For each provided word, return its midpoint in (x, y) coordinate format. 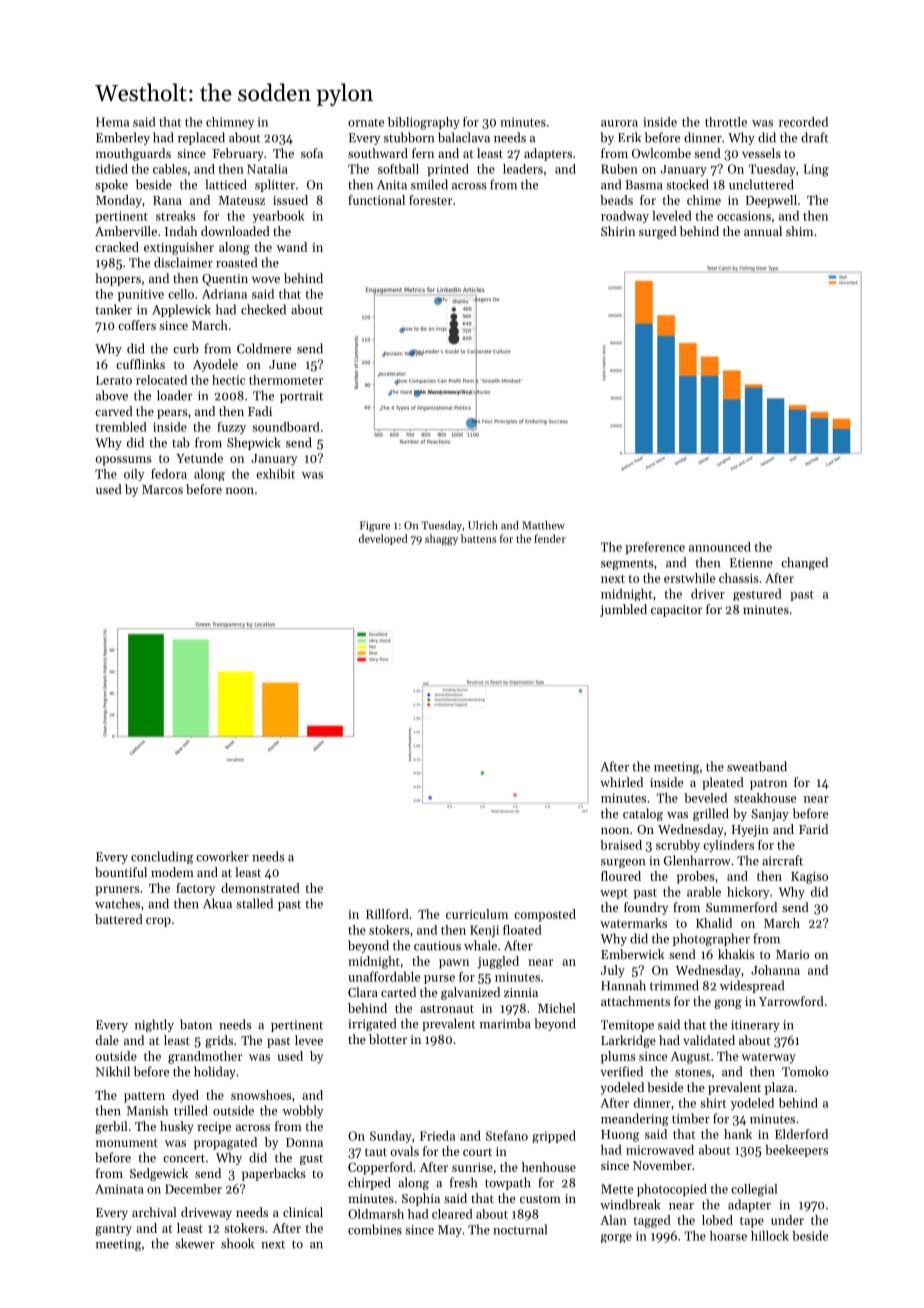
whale (480, 945)
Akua (217, 903)
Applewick (181, 310)
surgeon (623, 863)
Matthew (543, 525)
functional (376, 200)
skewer (195, 1243)
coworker (222, 856)
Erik (629, 137)
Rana (167, 200)
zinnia (521, 992)
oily (134, 475)
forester (430, 200)
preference (655, 548)
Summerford (741, 907)
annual (763, 231)
